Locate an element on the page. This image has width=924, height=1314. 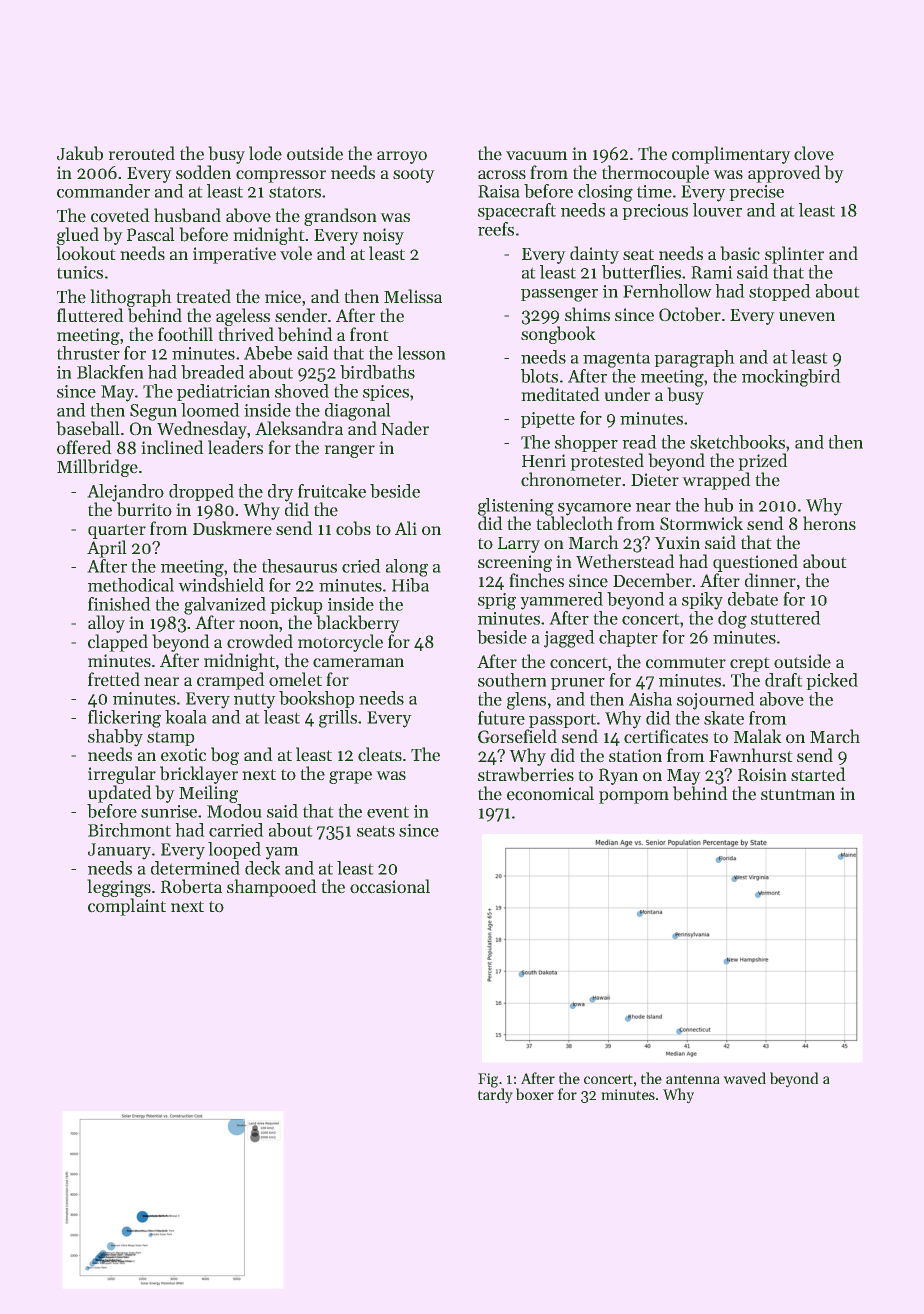
coveted is located at coordinates (120, 215).
